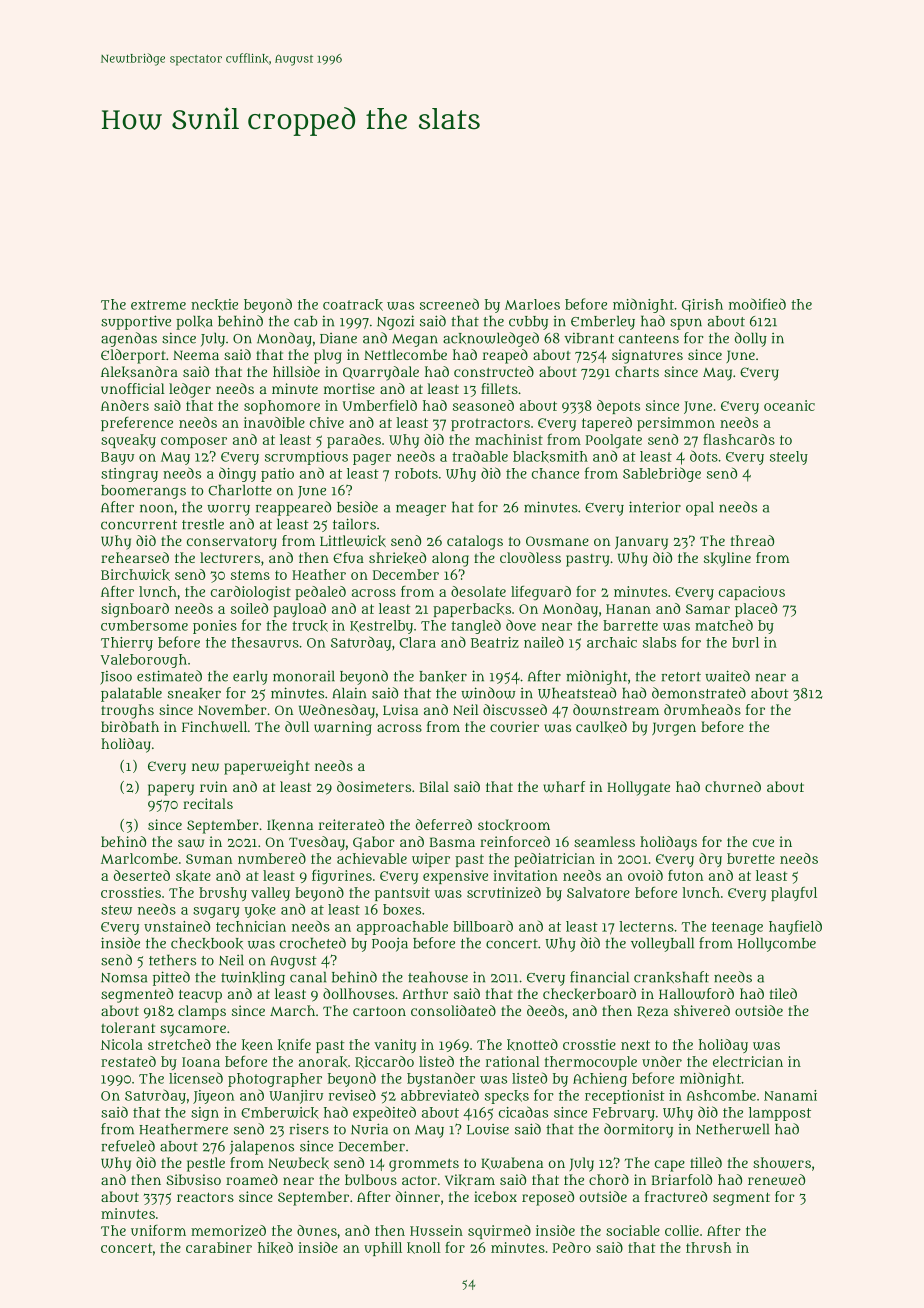 This document has width=924, height=1308. What do you see at coordinates (292, 1010) in the document?
I see `March` at bounding box center [292, 1010].
